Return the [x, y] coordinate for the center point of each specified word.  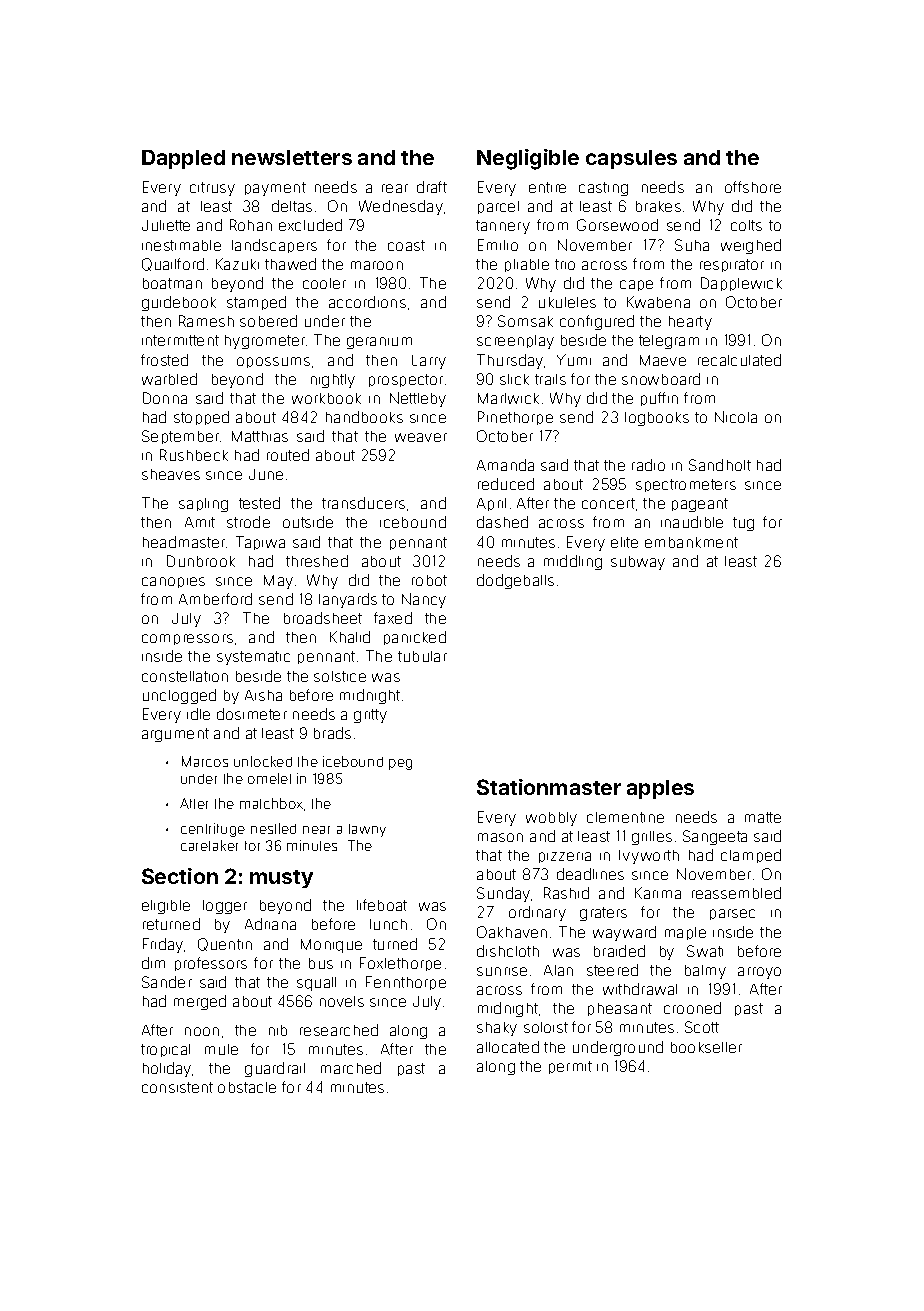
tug [743, 524]
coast [406, 245]
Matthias [260, 436]
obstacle [247, 1087]
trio [565, 264]
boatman [172, 283]
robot [429, 580]
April [491, 504]
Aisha [263, 695]
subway [638, 563]
